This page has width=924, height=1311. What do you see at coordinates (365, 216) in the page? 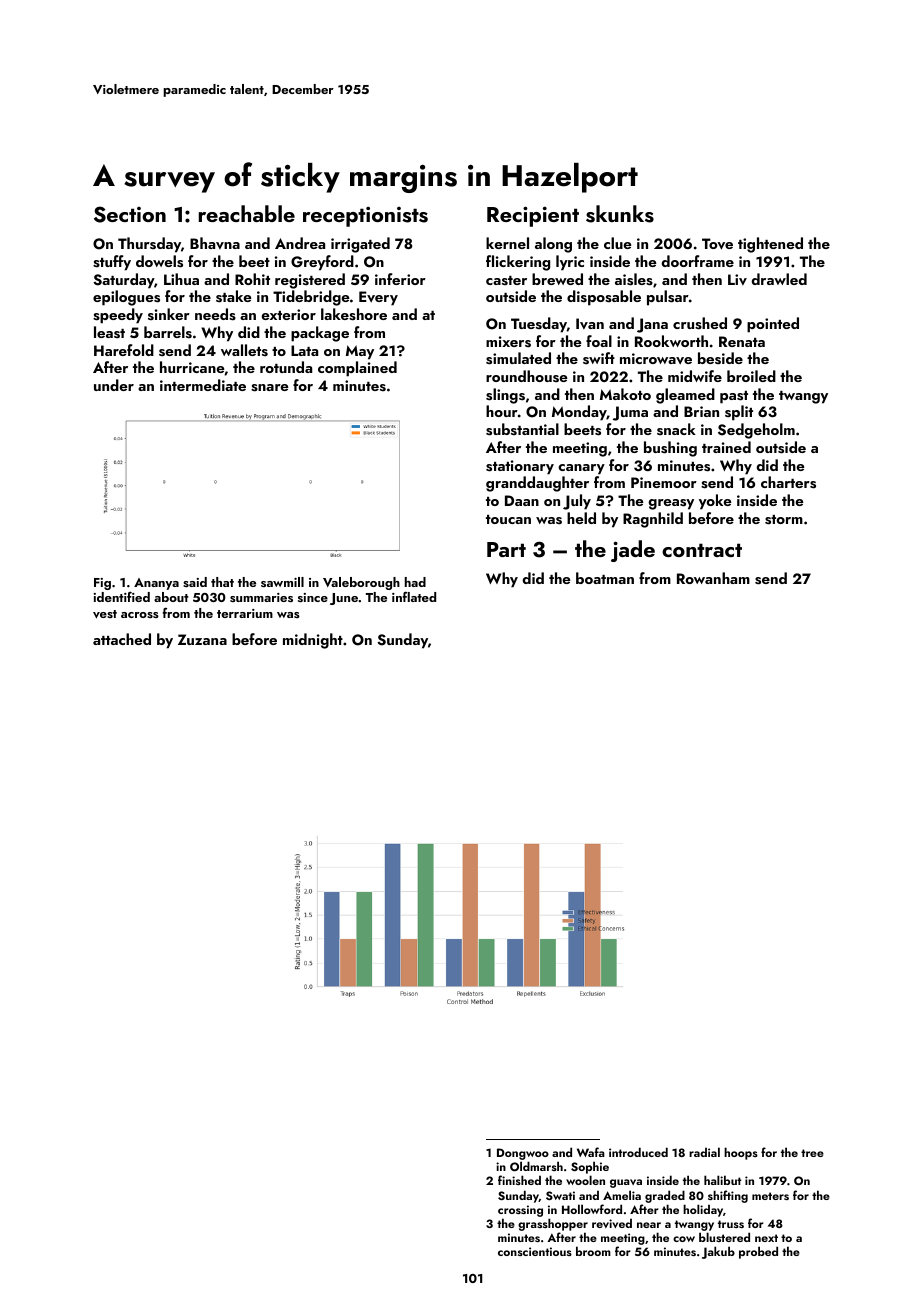
I see `receptionists` at bounding box center [365, 216].
